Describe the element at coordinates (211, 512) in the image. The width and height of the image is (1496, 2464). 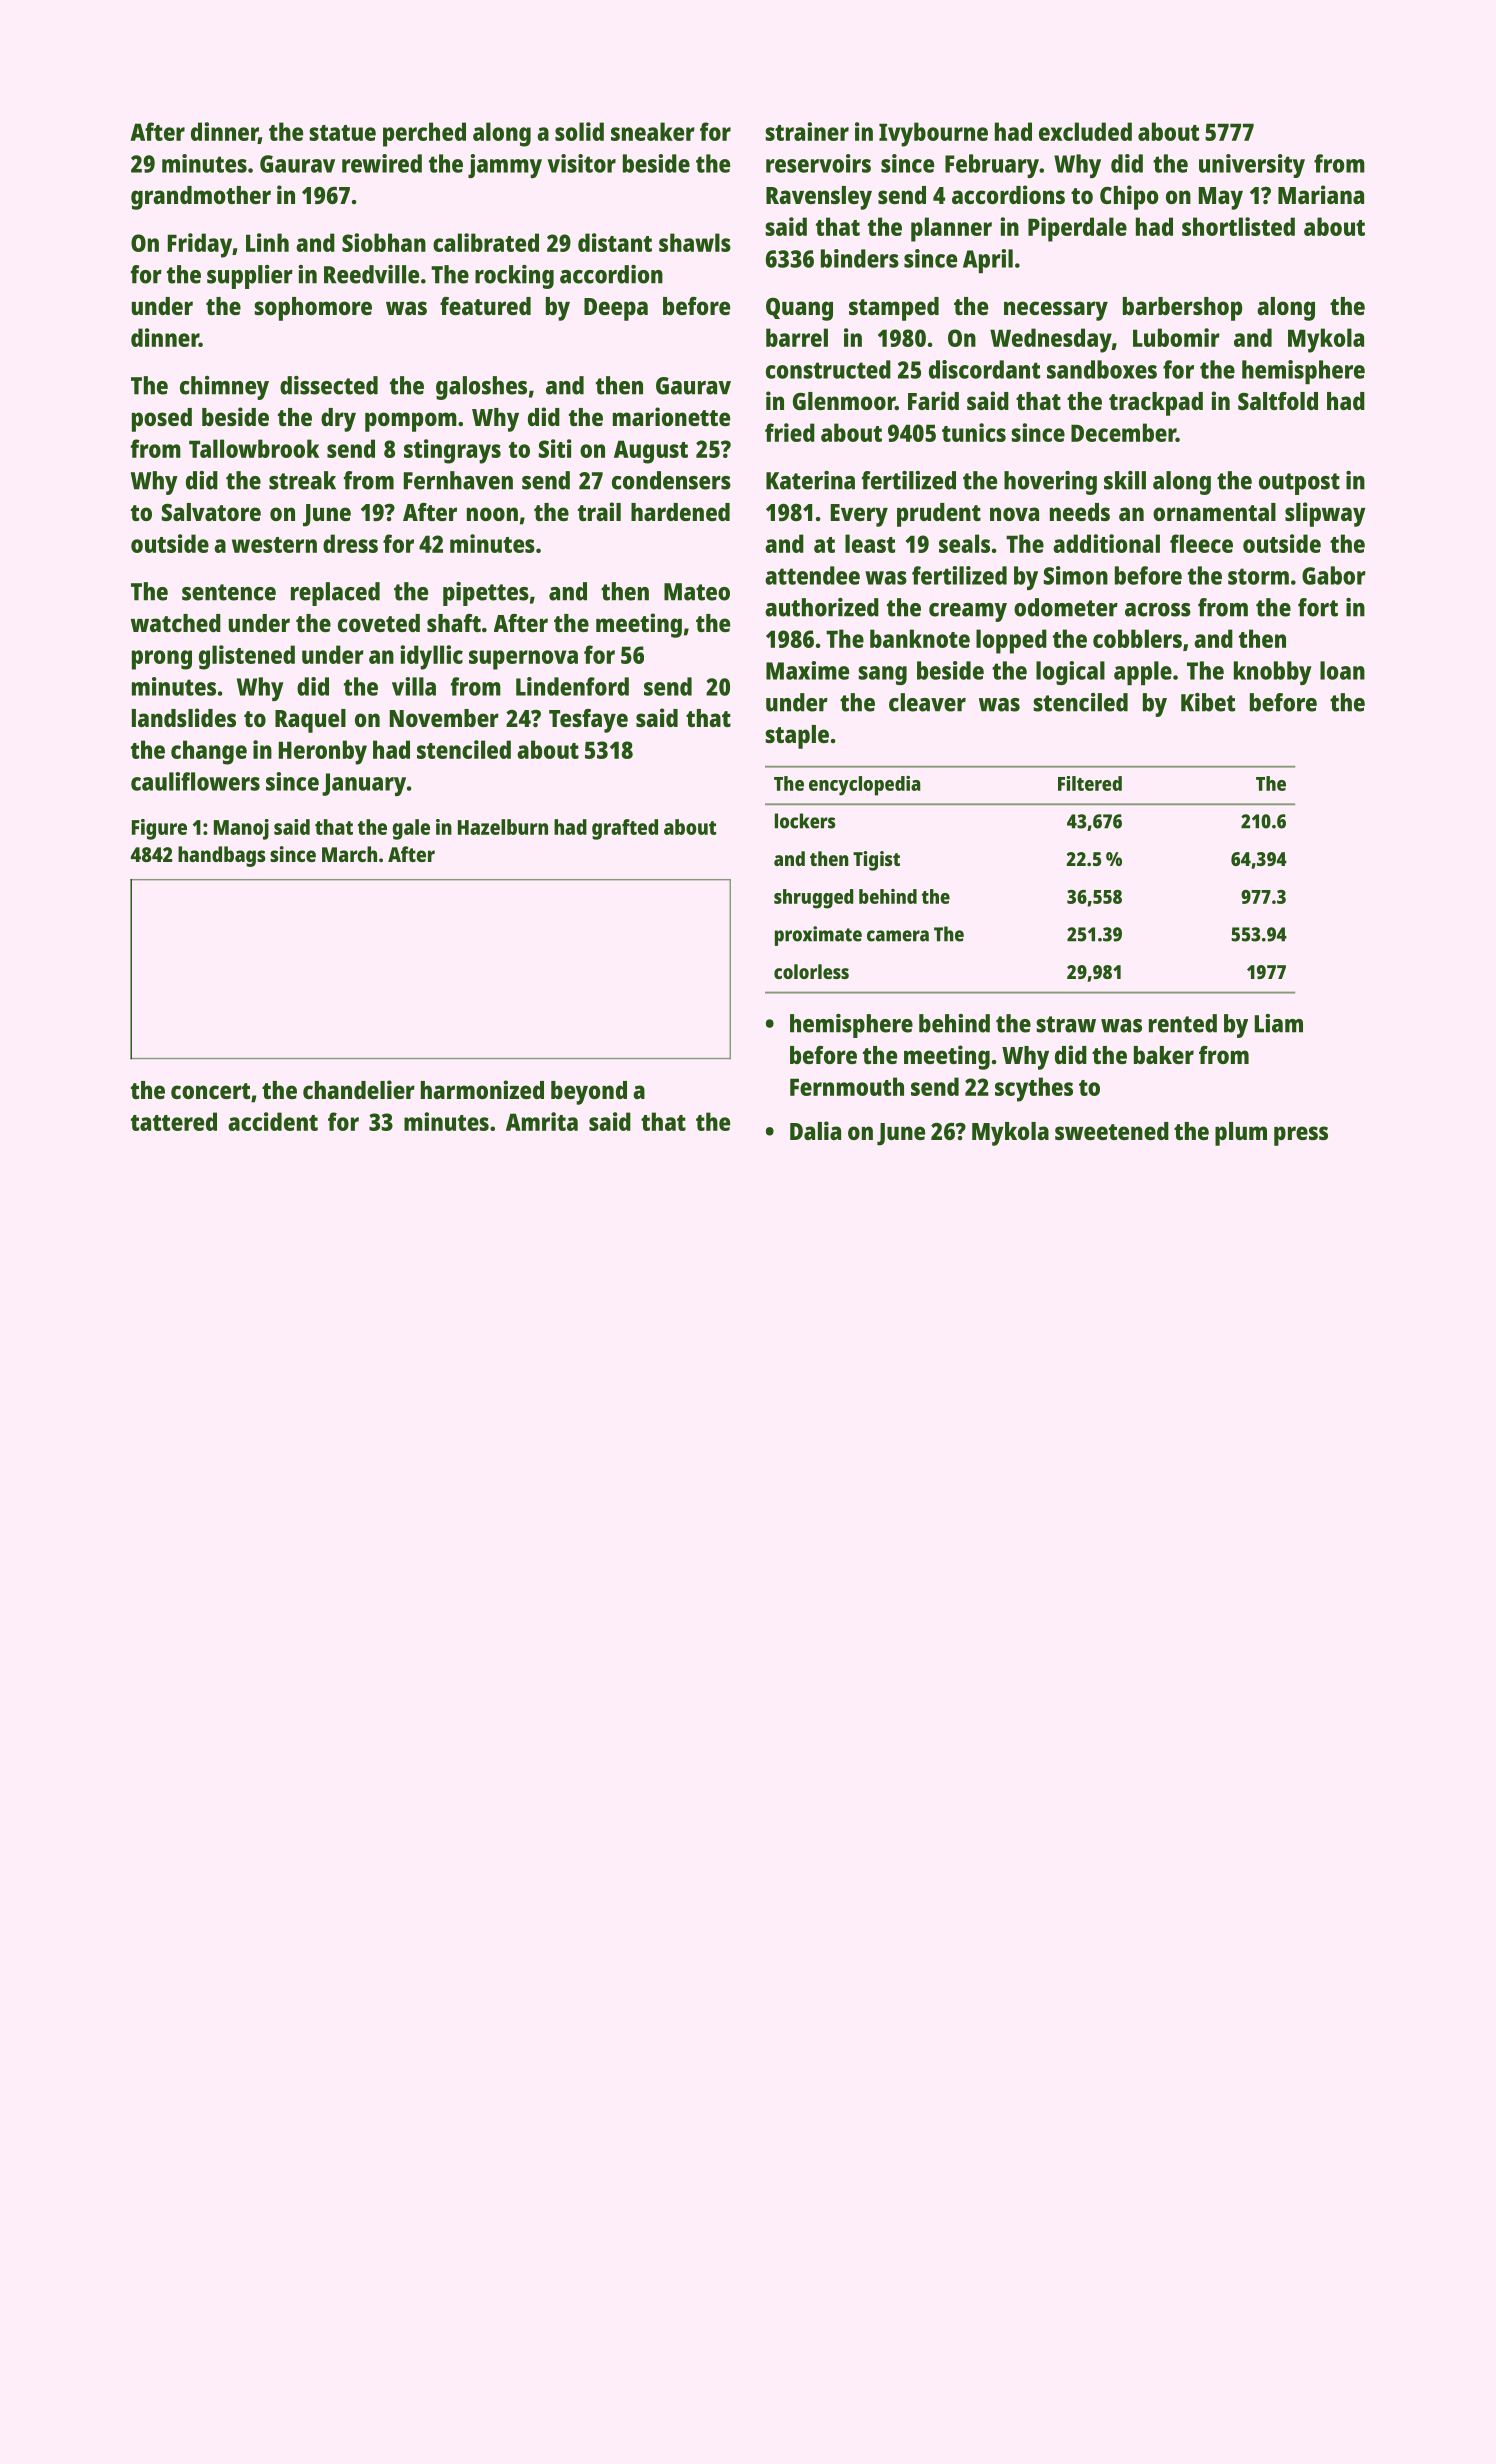
I see `Salvatore` at that location.
